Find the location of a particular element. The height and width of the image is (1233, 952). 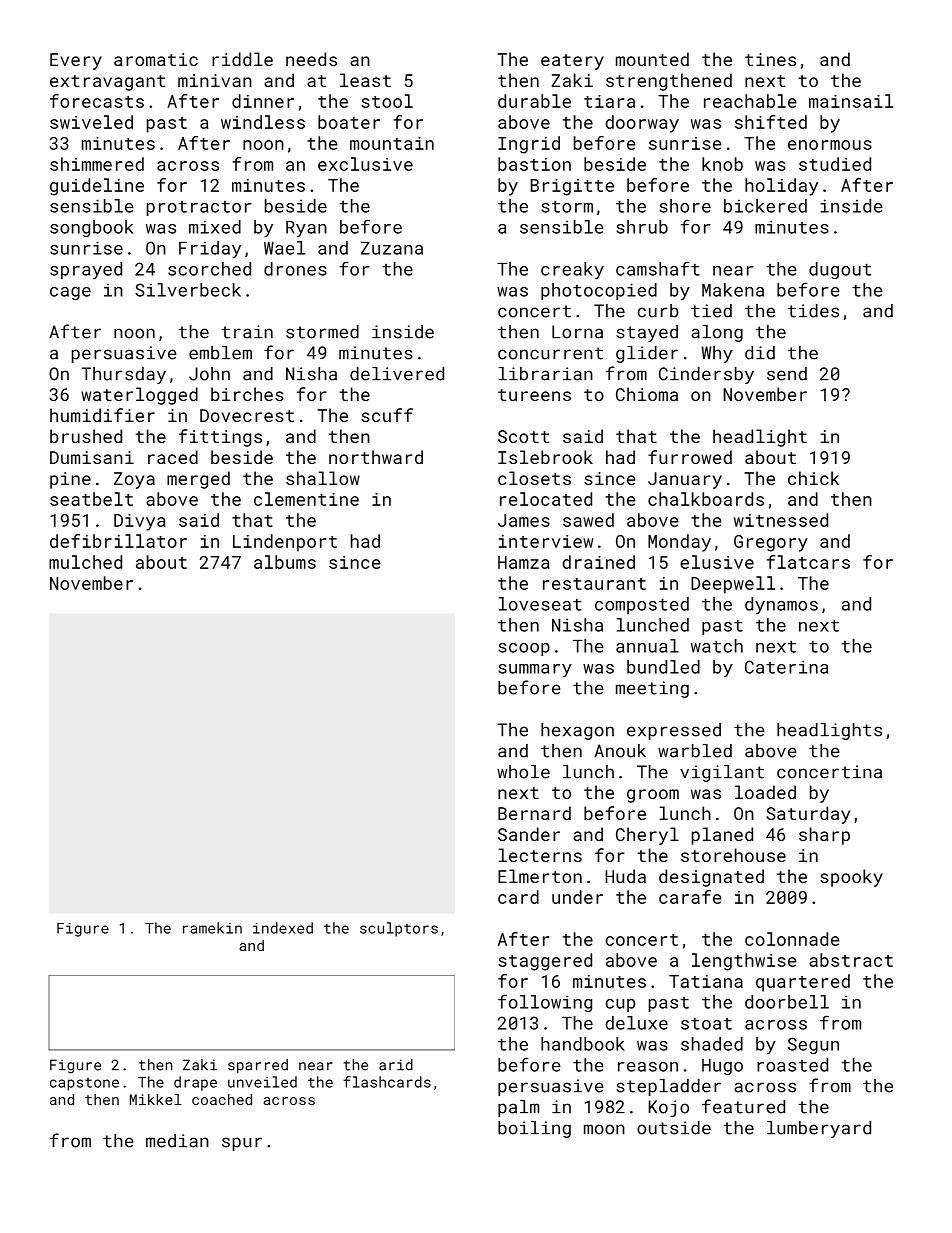

featured is located at coordinates (743, 1106).
